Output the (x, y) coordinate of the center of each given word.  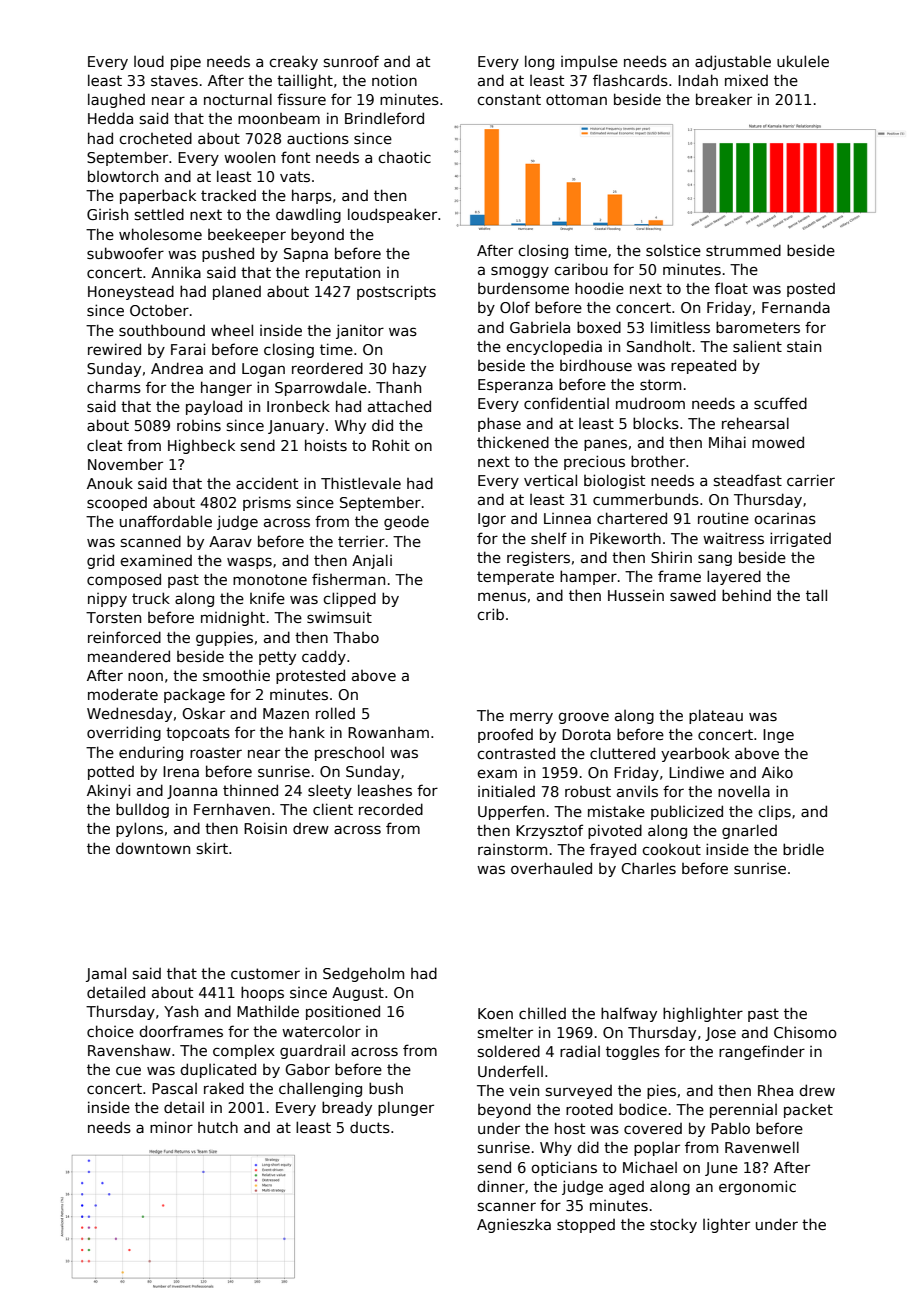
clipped (349, 599)
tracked (228, 195)
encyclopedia (554, 347)
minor (171, 1127)
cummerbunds (646, 499)
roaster (216, 752)
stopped (586, 1226)
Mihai (727, 442)
